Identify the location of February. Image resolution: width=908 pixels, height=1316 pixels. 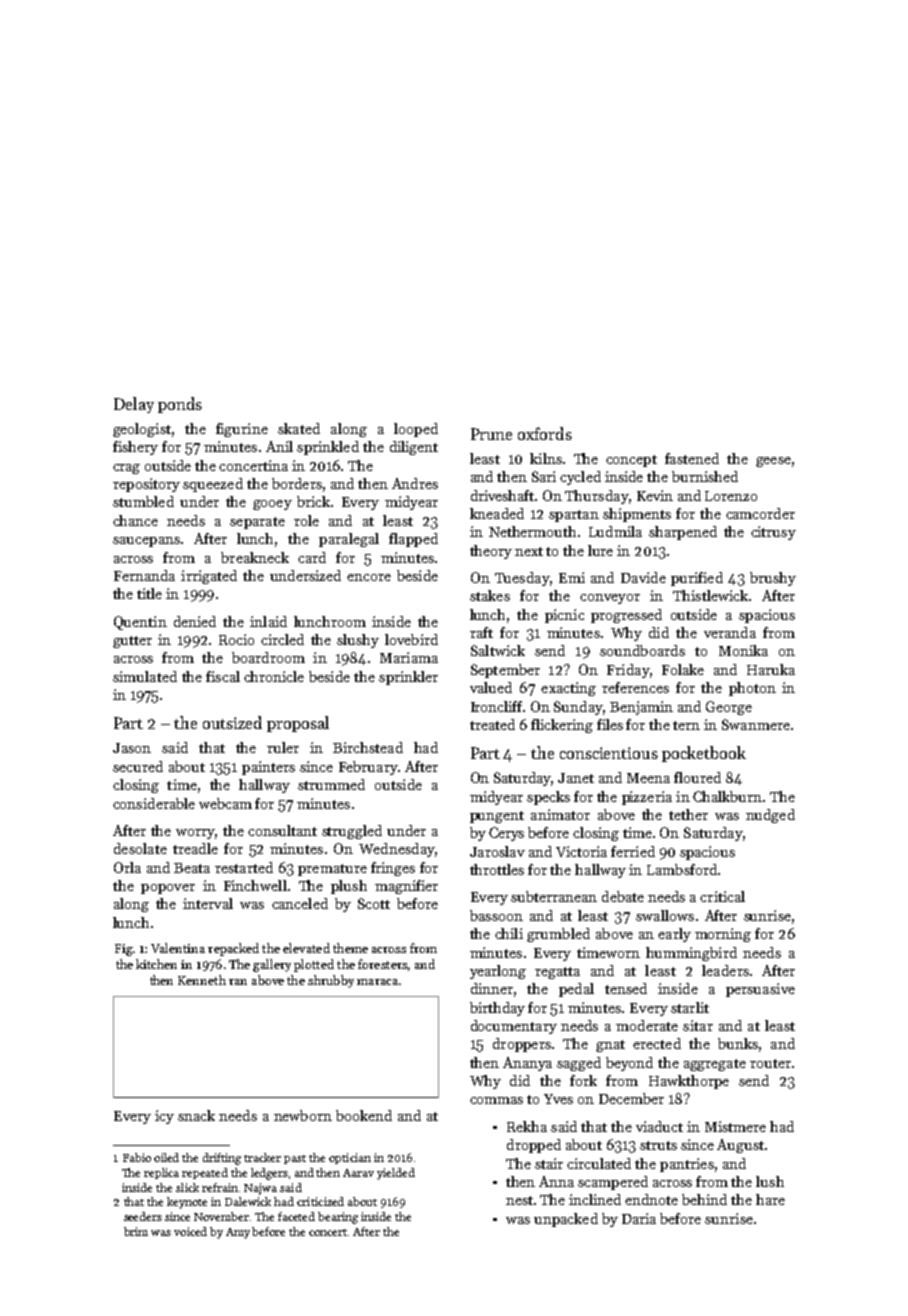
(368, 768).
